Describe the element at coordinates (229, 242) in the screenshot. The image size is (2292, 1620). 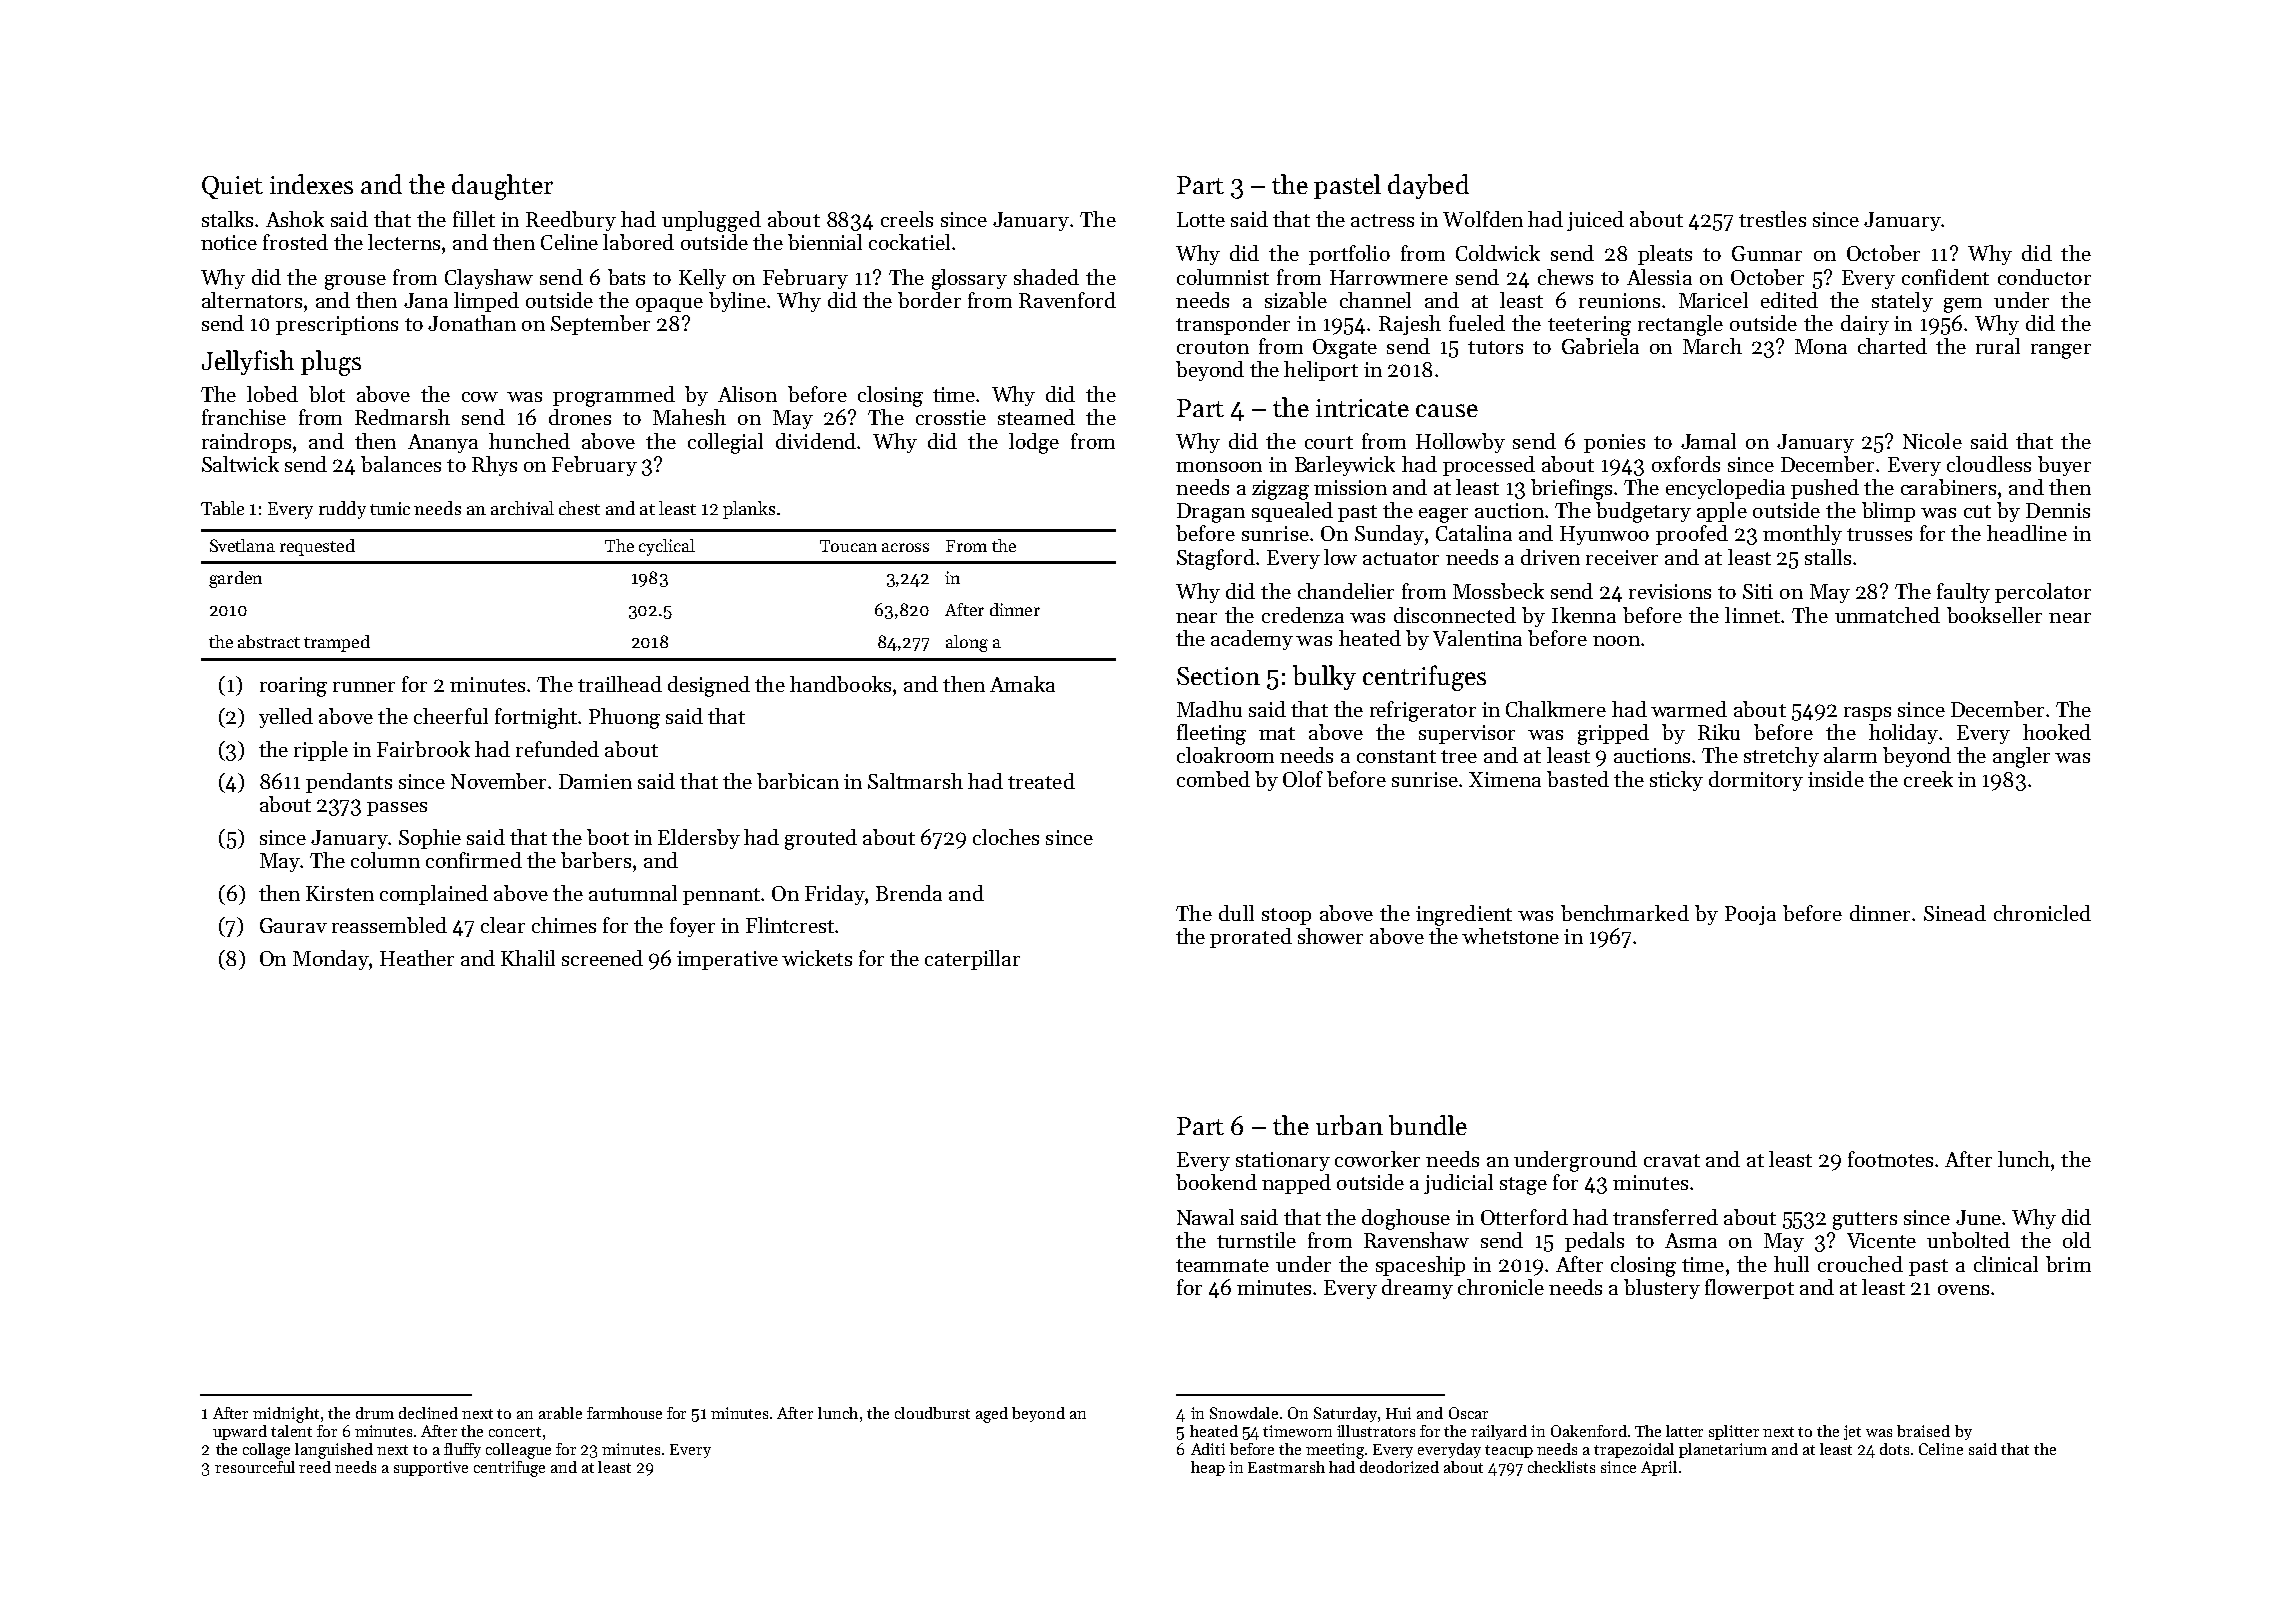
I see `notice` at that location.
